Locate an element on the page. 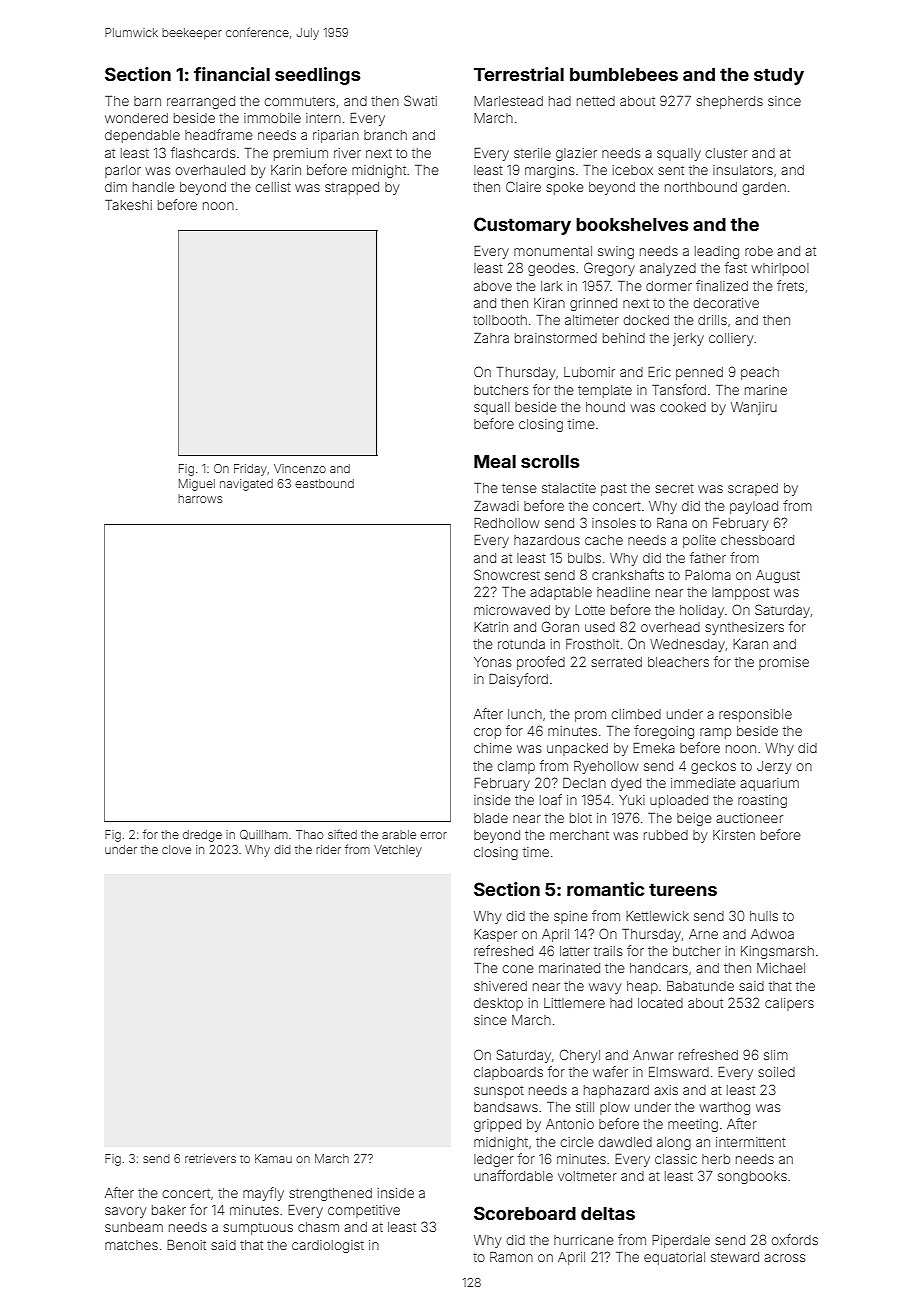 The image size is (924, 1308). bumblebees is located at coordinates (624, 74).
